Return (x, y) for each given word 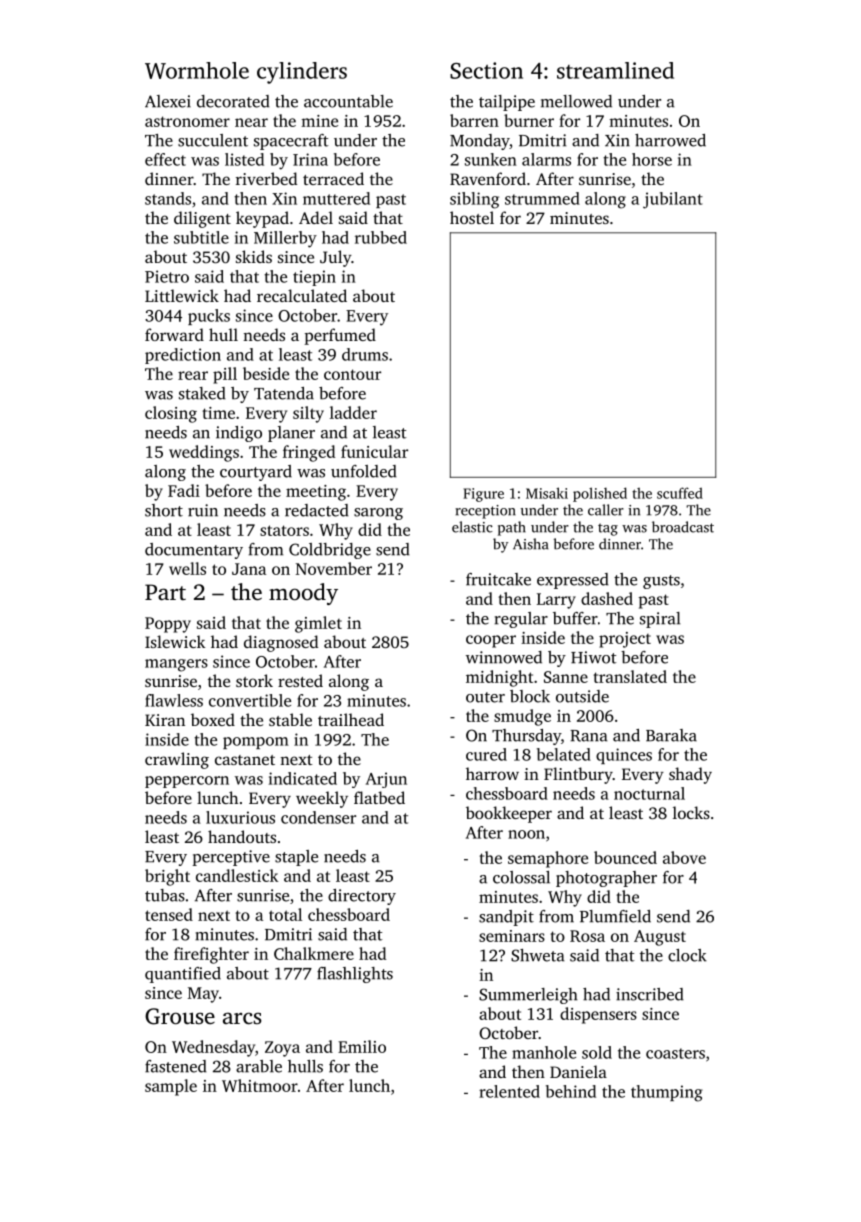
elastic (472, 527)
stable (290, 719)
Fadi (184, 490)
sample (171, 1087)
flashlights (355, 975)
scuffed (680, 493)
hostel (472, 217)
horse (652, 159)
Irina (310, 159)
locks (691, 812)
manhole (544, 1052)
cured (486, 754)
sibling (474, 200)
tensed (169, 914)
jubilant (673, 200)
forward (174, 334)
